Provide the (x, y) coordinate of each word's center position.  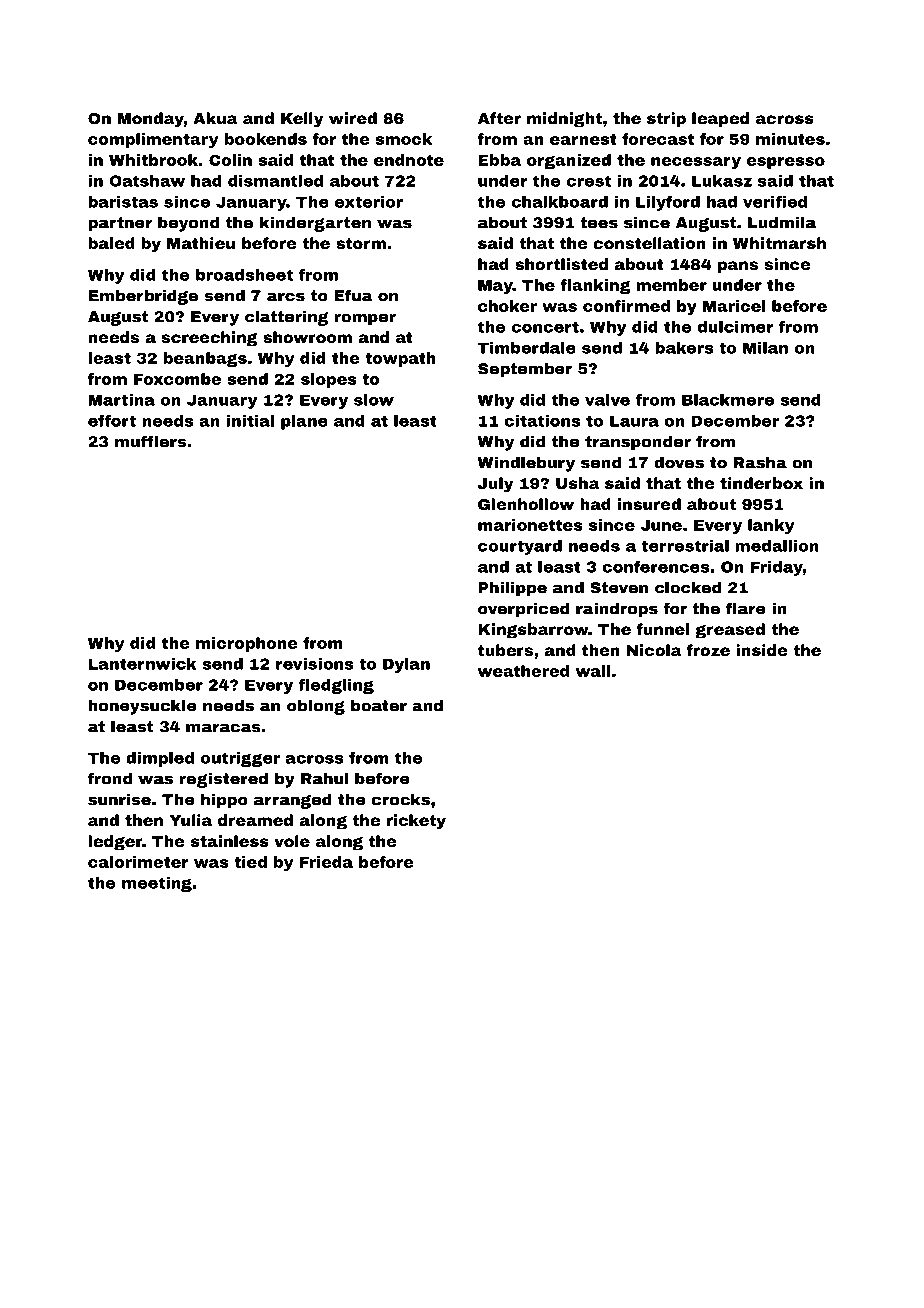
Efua (353, 295)
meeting (157, 884)
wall (593, 671)
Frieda (326, 862)
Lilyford (668, 203)
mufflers (150, 441)
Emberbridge (143, 297)
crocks (401, 799)
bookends (265, 139)
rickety (416, 822)
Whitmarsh (779, 243)
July (495, 485)
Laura (634, 421)
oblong (316, 707)
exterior (369, 202)
